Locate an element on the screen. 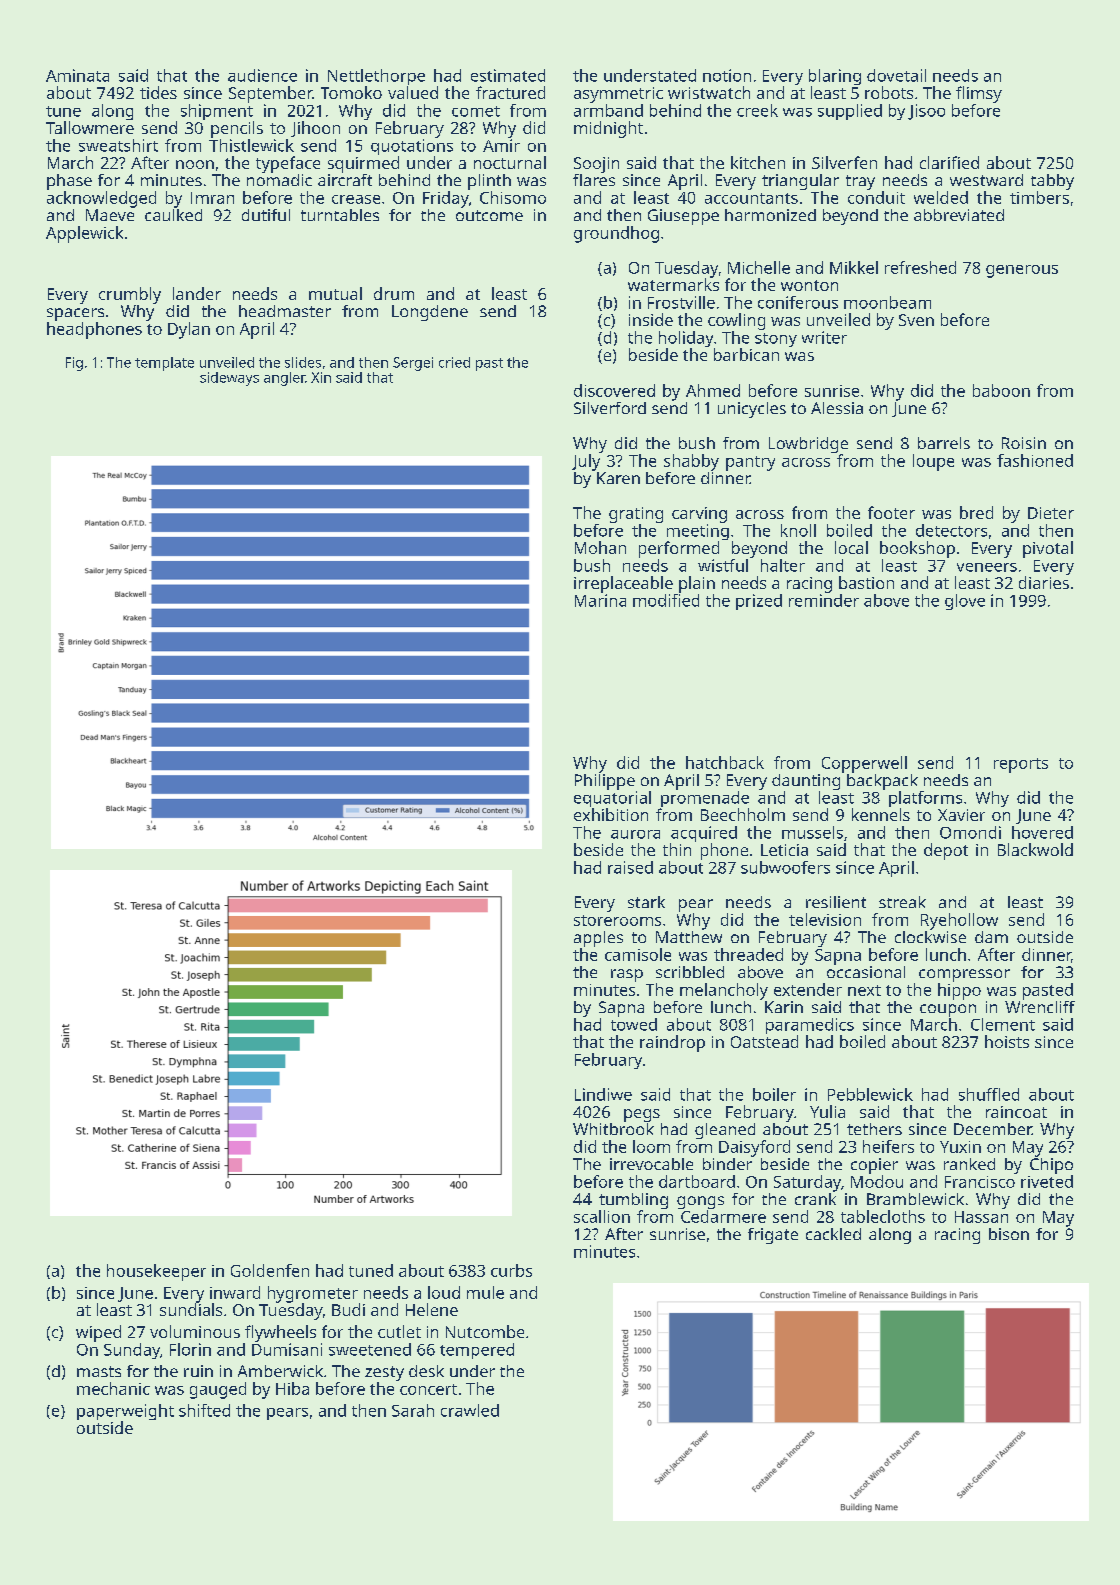 The width and height of the screenshot is (1120, 1585). blaring is located at coordinates (835, 77).
